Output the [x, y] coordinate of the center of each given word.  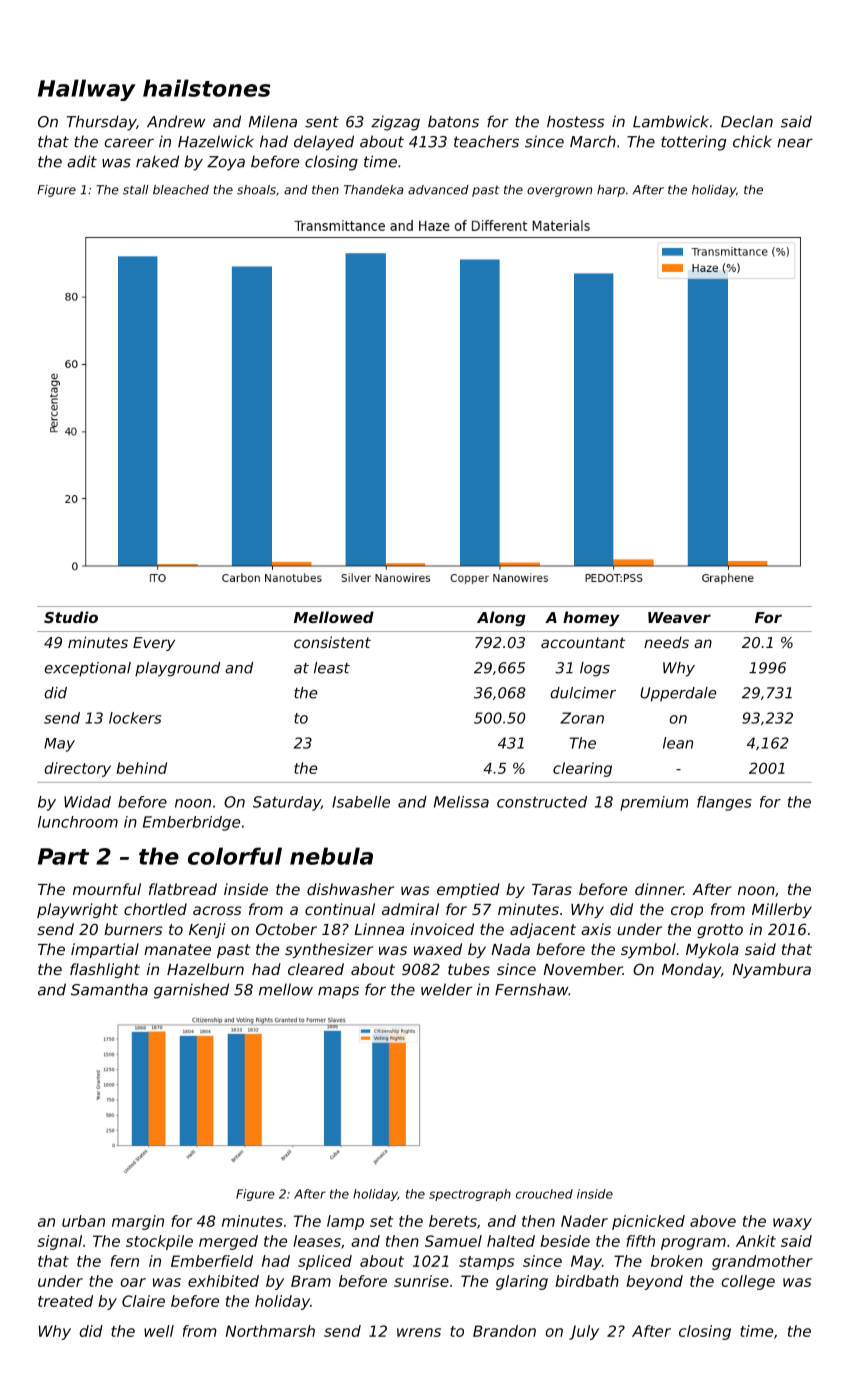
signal [59, 1242]
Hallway [87, 90]
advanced [438, 190]
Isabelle [361, 802]
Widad [87, 802]
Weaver [679, 617]
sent [322, 122]
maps [338, 992]
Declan [747, 121]
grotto [720, 931]
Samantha [109, 989]
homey [591, 618]
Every [154, 644]
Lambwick [671, 121]
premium [654, 803]
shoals [256, 190]
